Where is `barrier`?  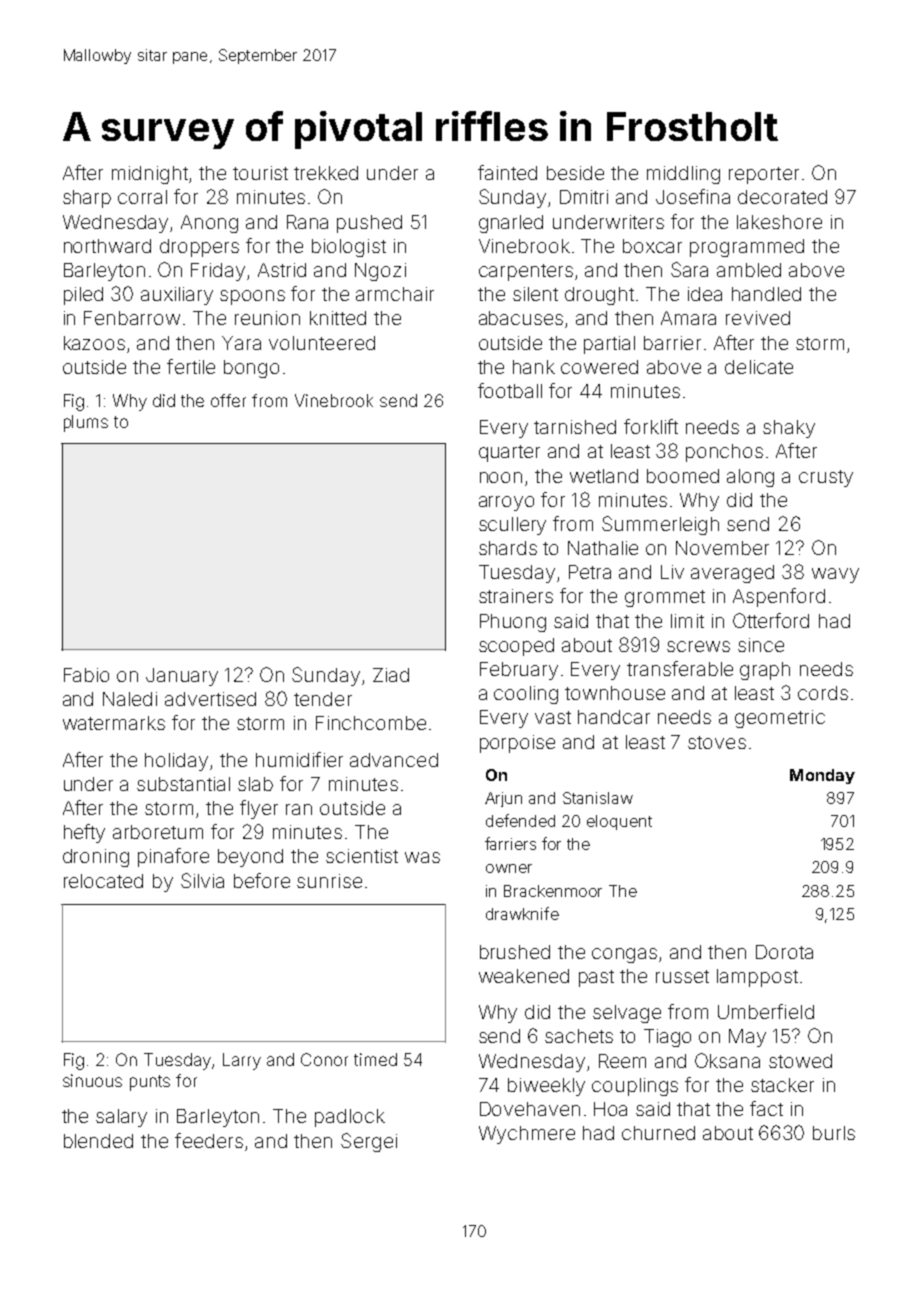
barrier is located at coordinates (672, 343).
